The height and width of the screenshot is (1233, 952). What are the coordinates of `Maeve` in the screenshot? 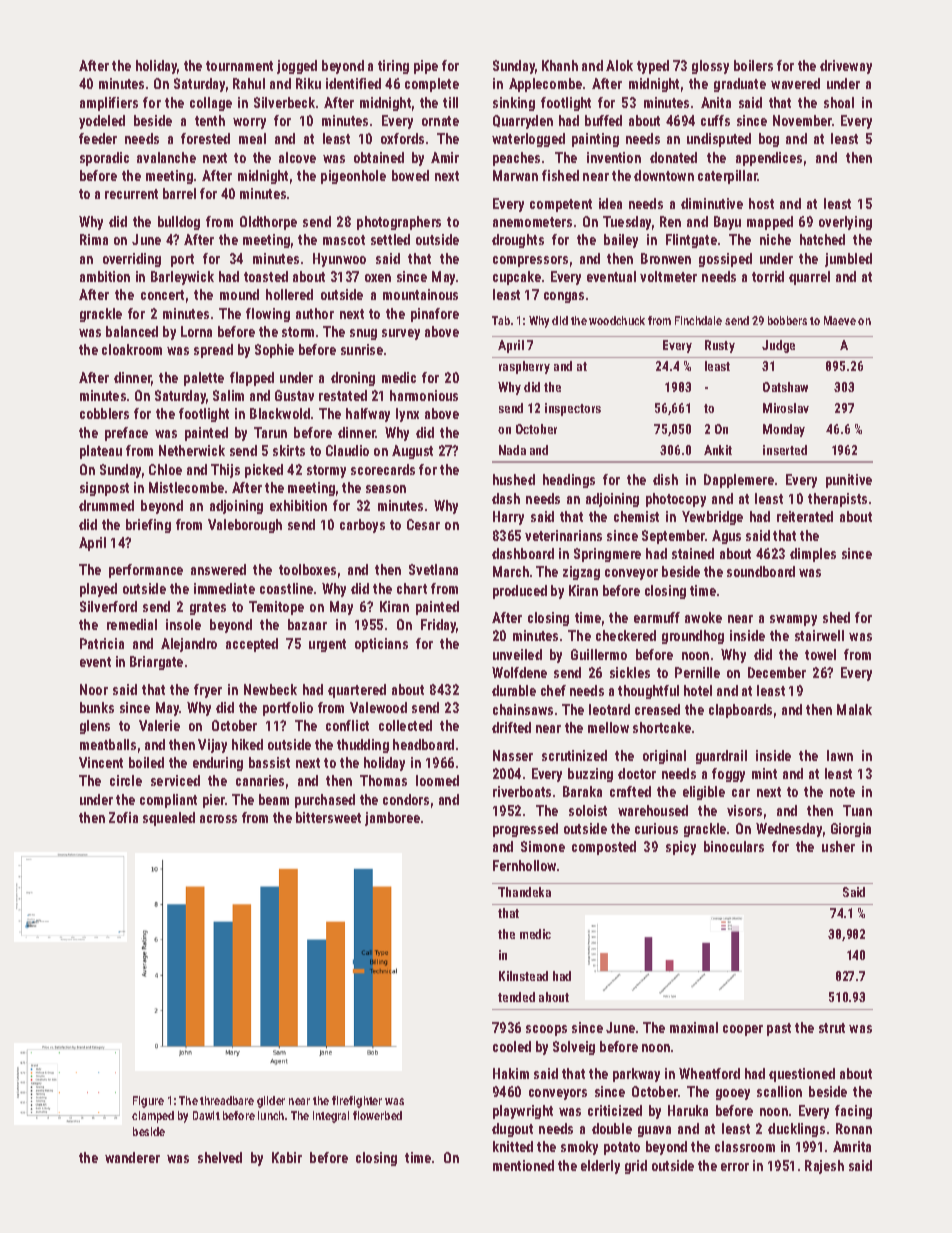 It's located at (840, 320).
